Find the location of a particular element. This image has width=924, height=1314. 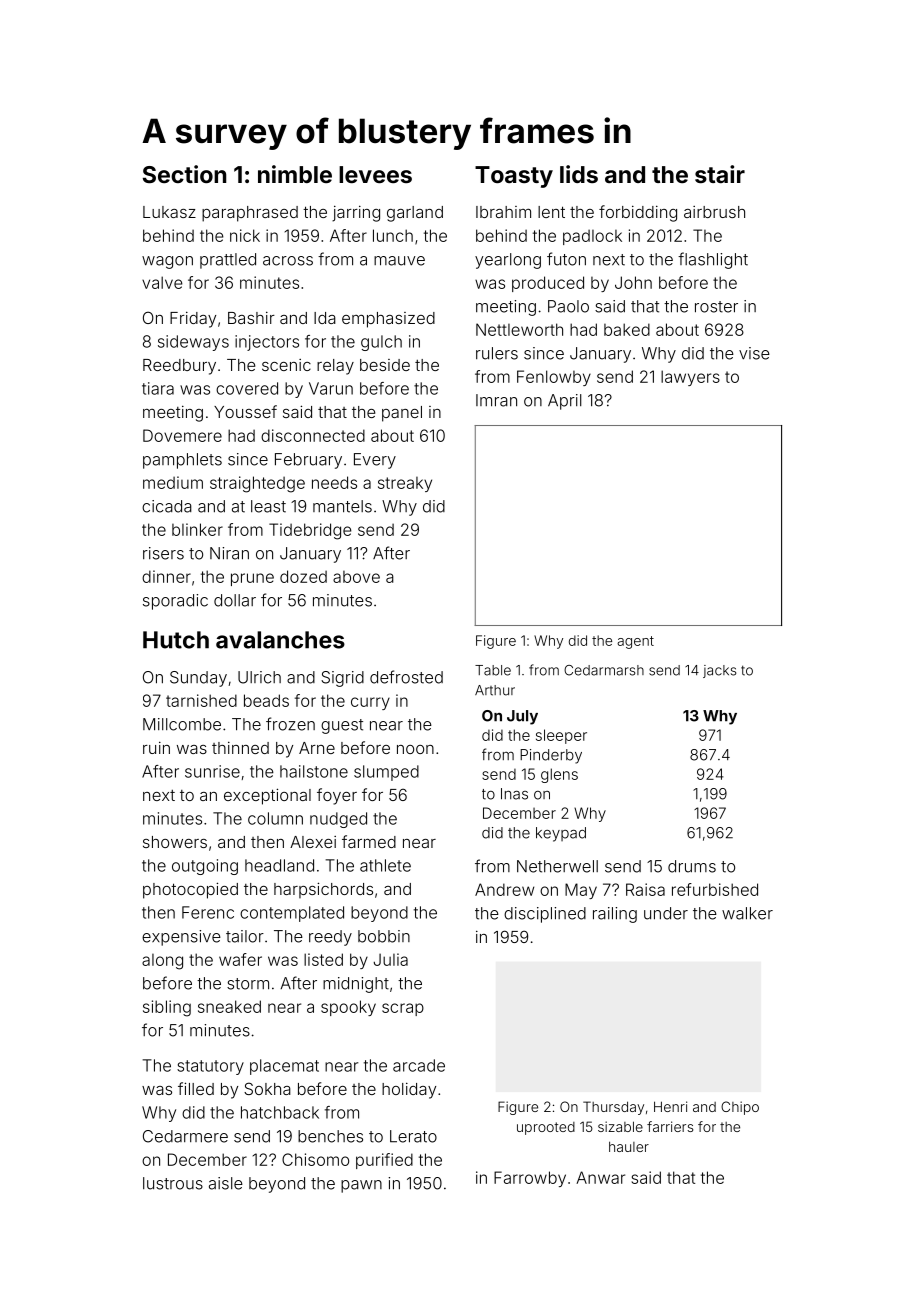

prattled is located at coordinates (228, 261).
